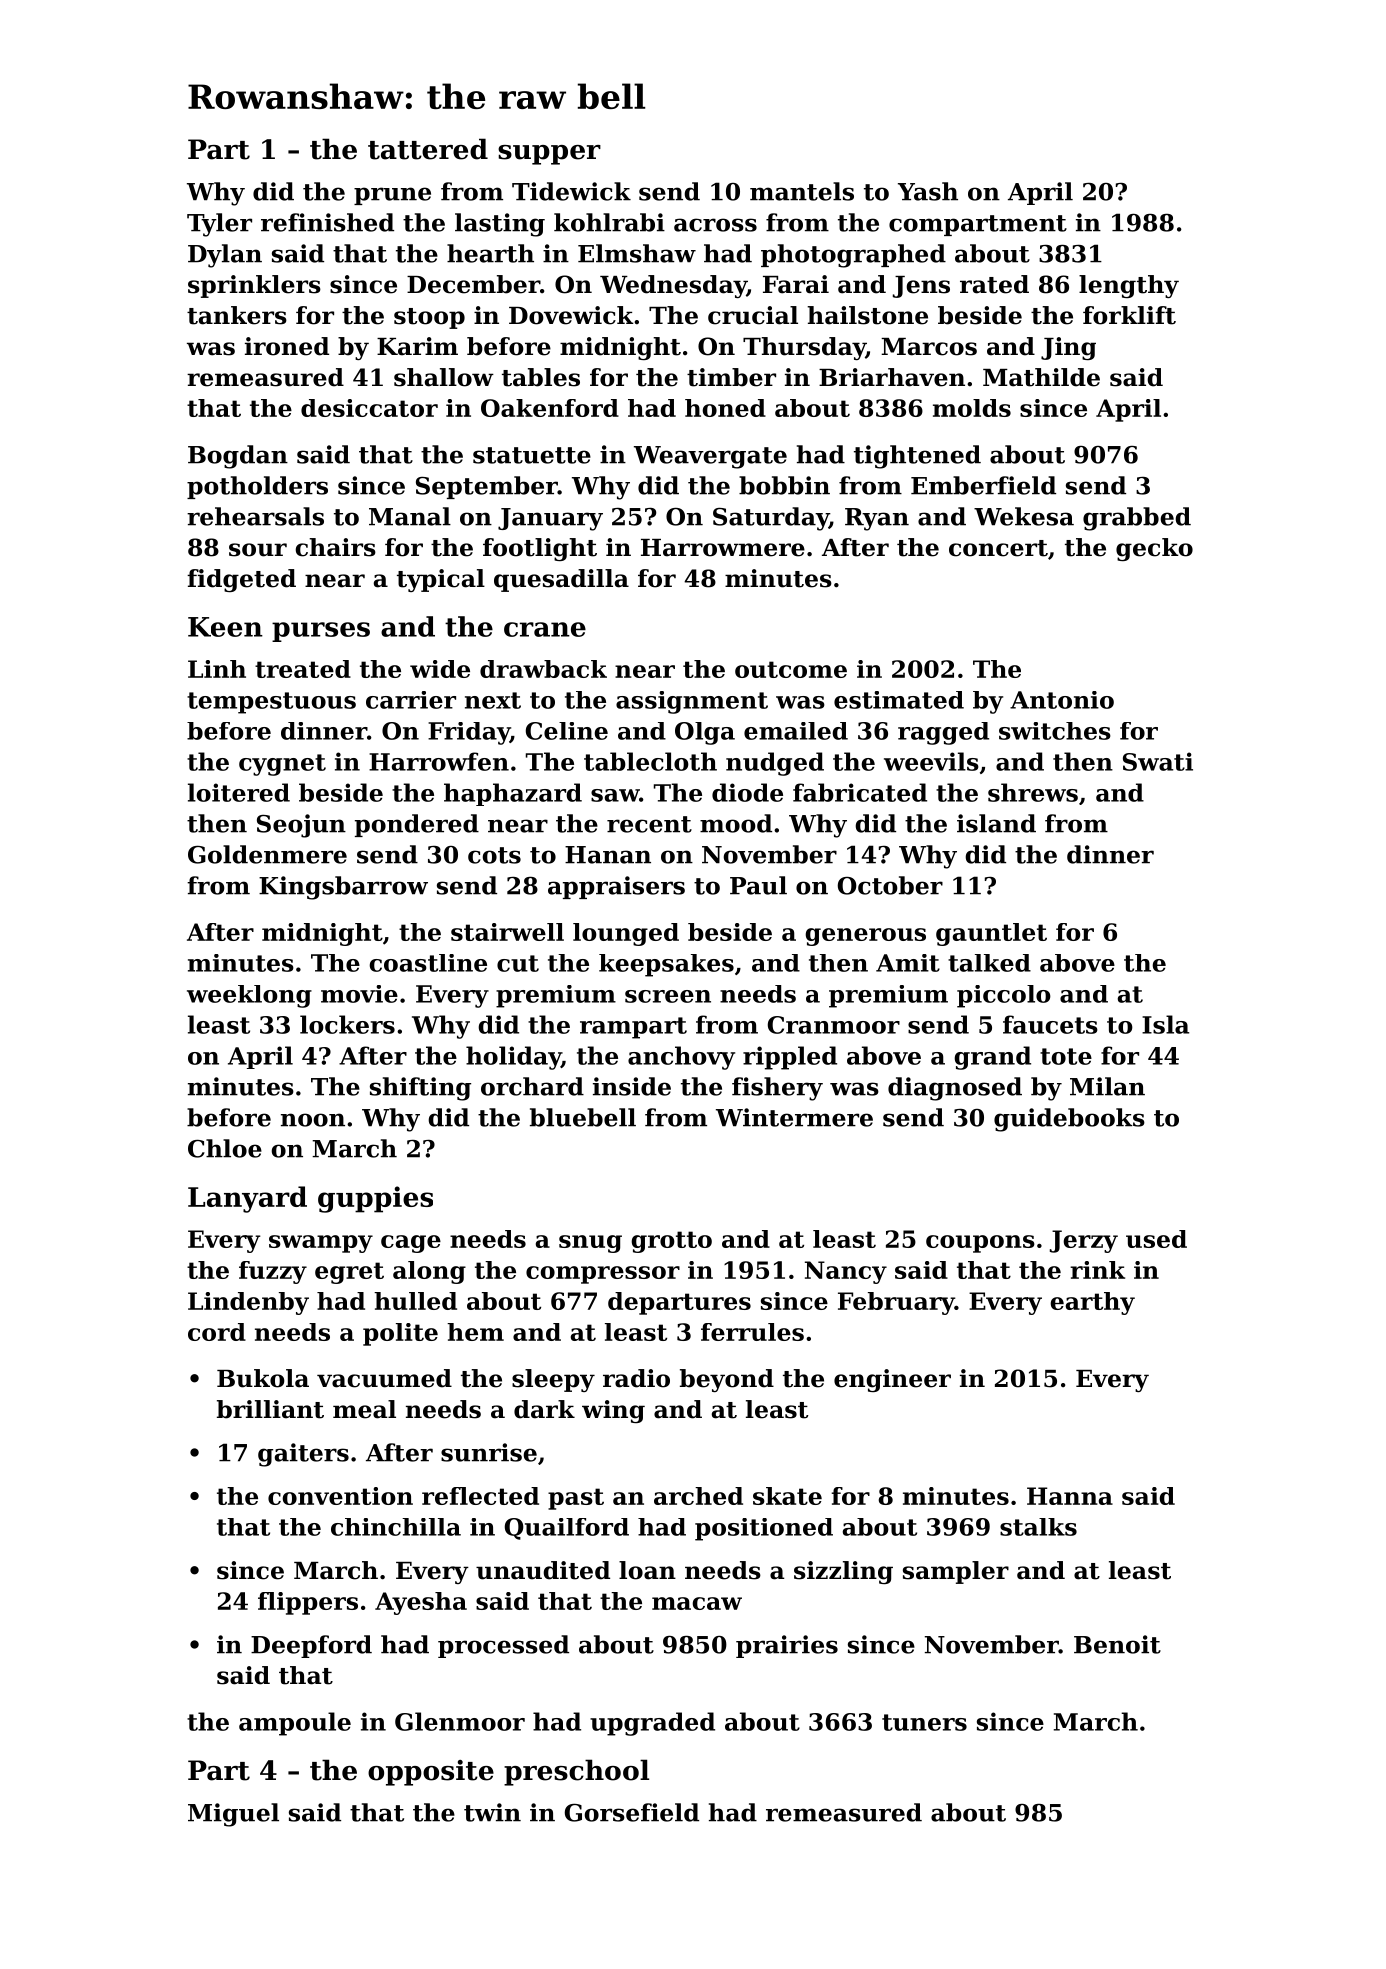 The image size is (1386, 1969). What do you see at coordinates (1069, 1120) in the screenshot?
I see `guidebooks` at bounding box center [1069, 1120].
